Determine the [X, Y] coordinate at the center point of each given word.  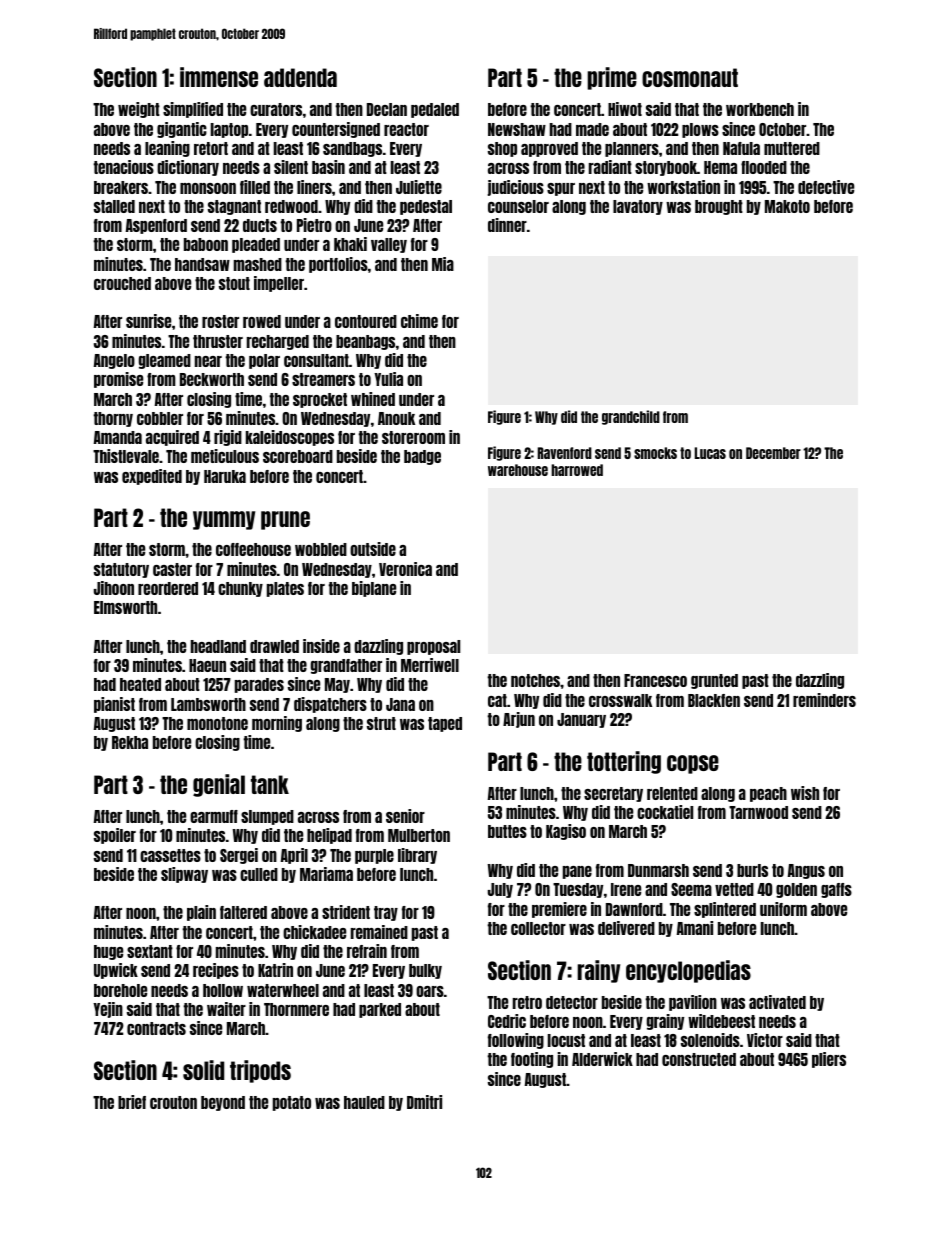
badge [422, 457]
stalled [114, 206]
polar [264, 361]
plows [700, 130]
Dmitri [424, 1102]
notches [535, 680]
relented [672, 793]
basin [328, 167]
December [773, 453]
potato [292, 1103]
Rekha [130, 742]
